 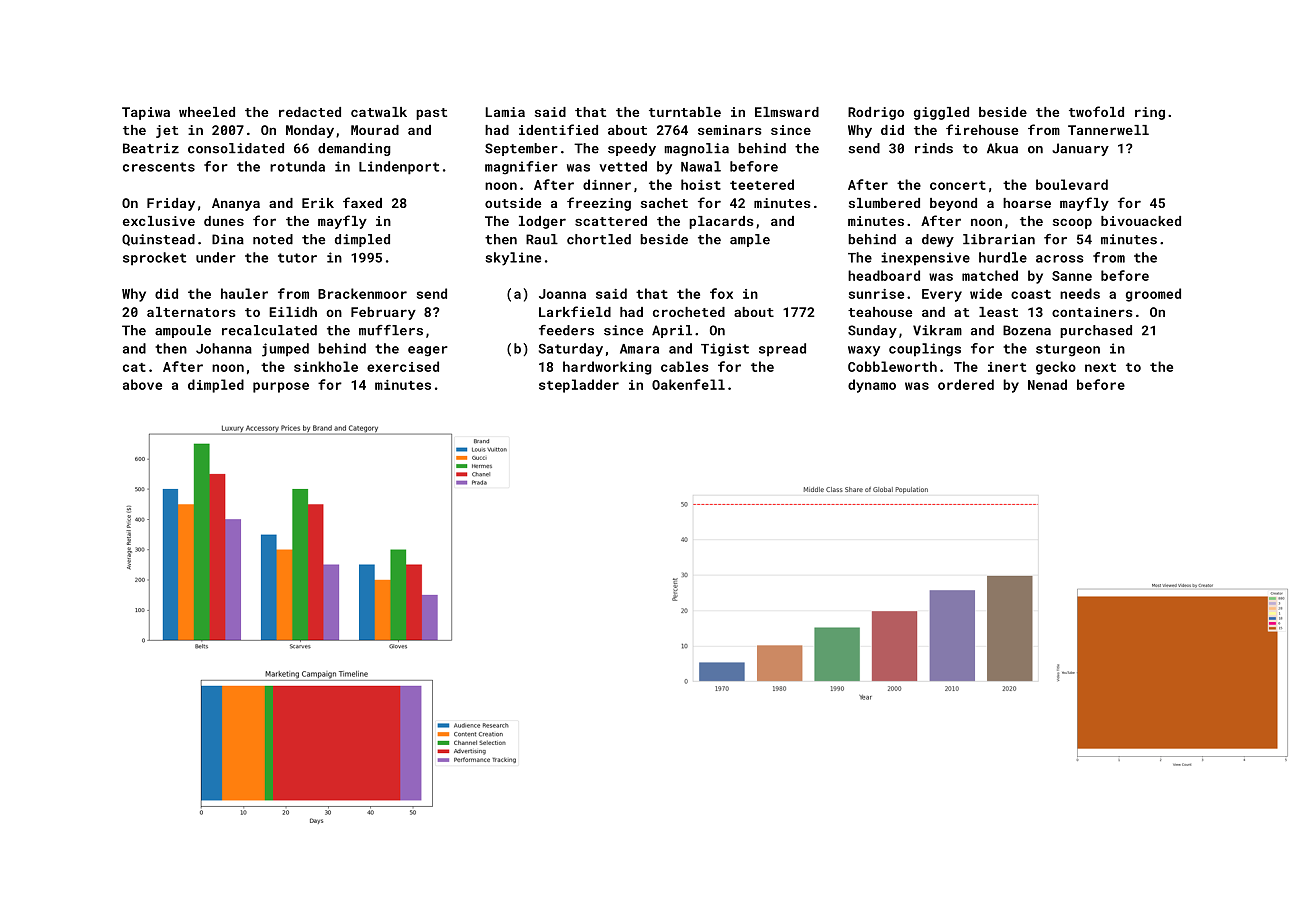 I want to click on Nenad, so click(x=1047, y=384).
